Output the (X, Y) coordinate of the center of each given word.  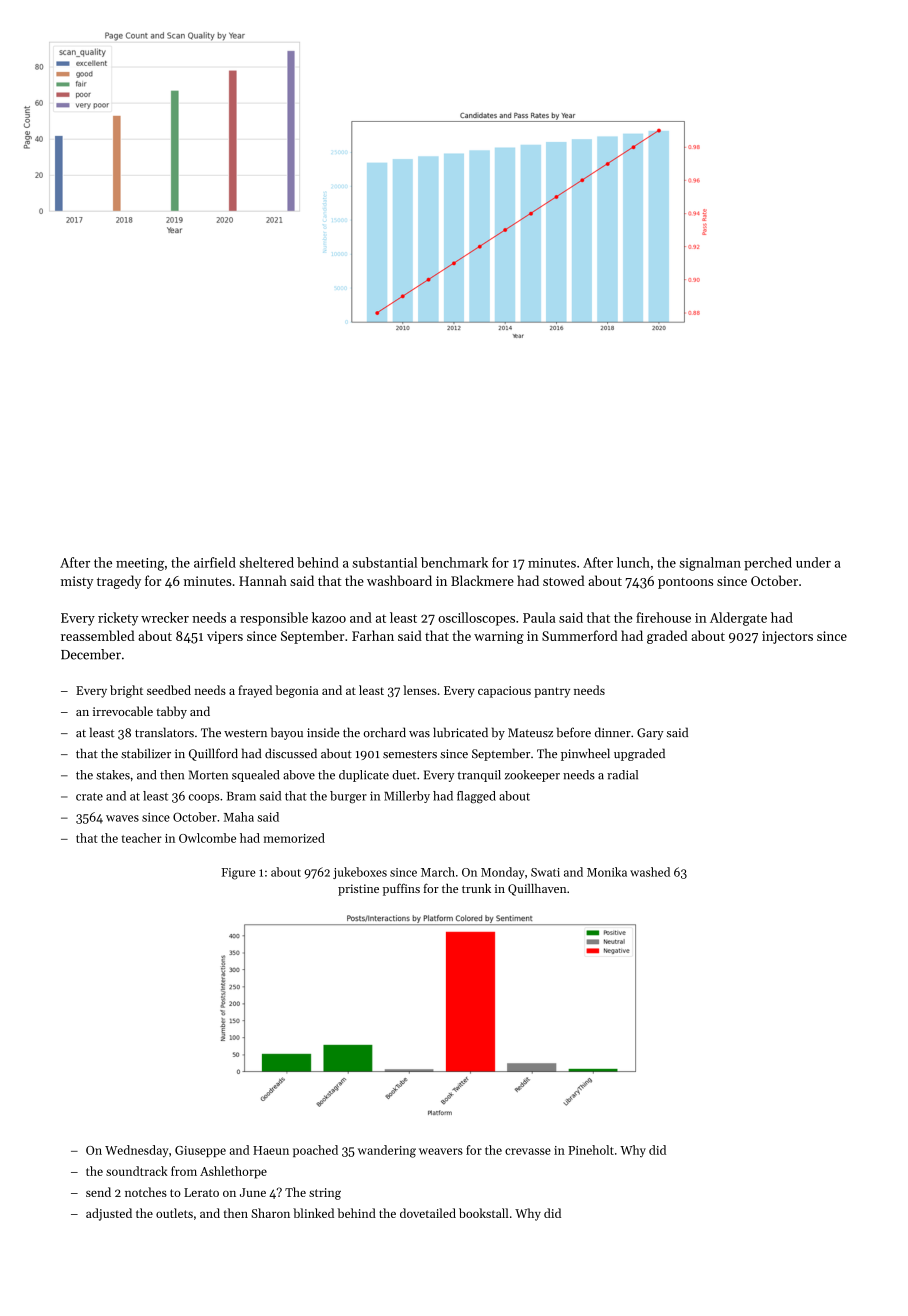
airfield (215, 562)
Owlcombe (207, 838)
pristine (358, 890)
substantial (385, 562)
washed (650, 872)
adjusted (109, 1214)
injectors (787, 637)
